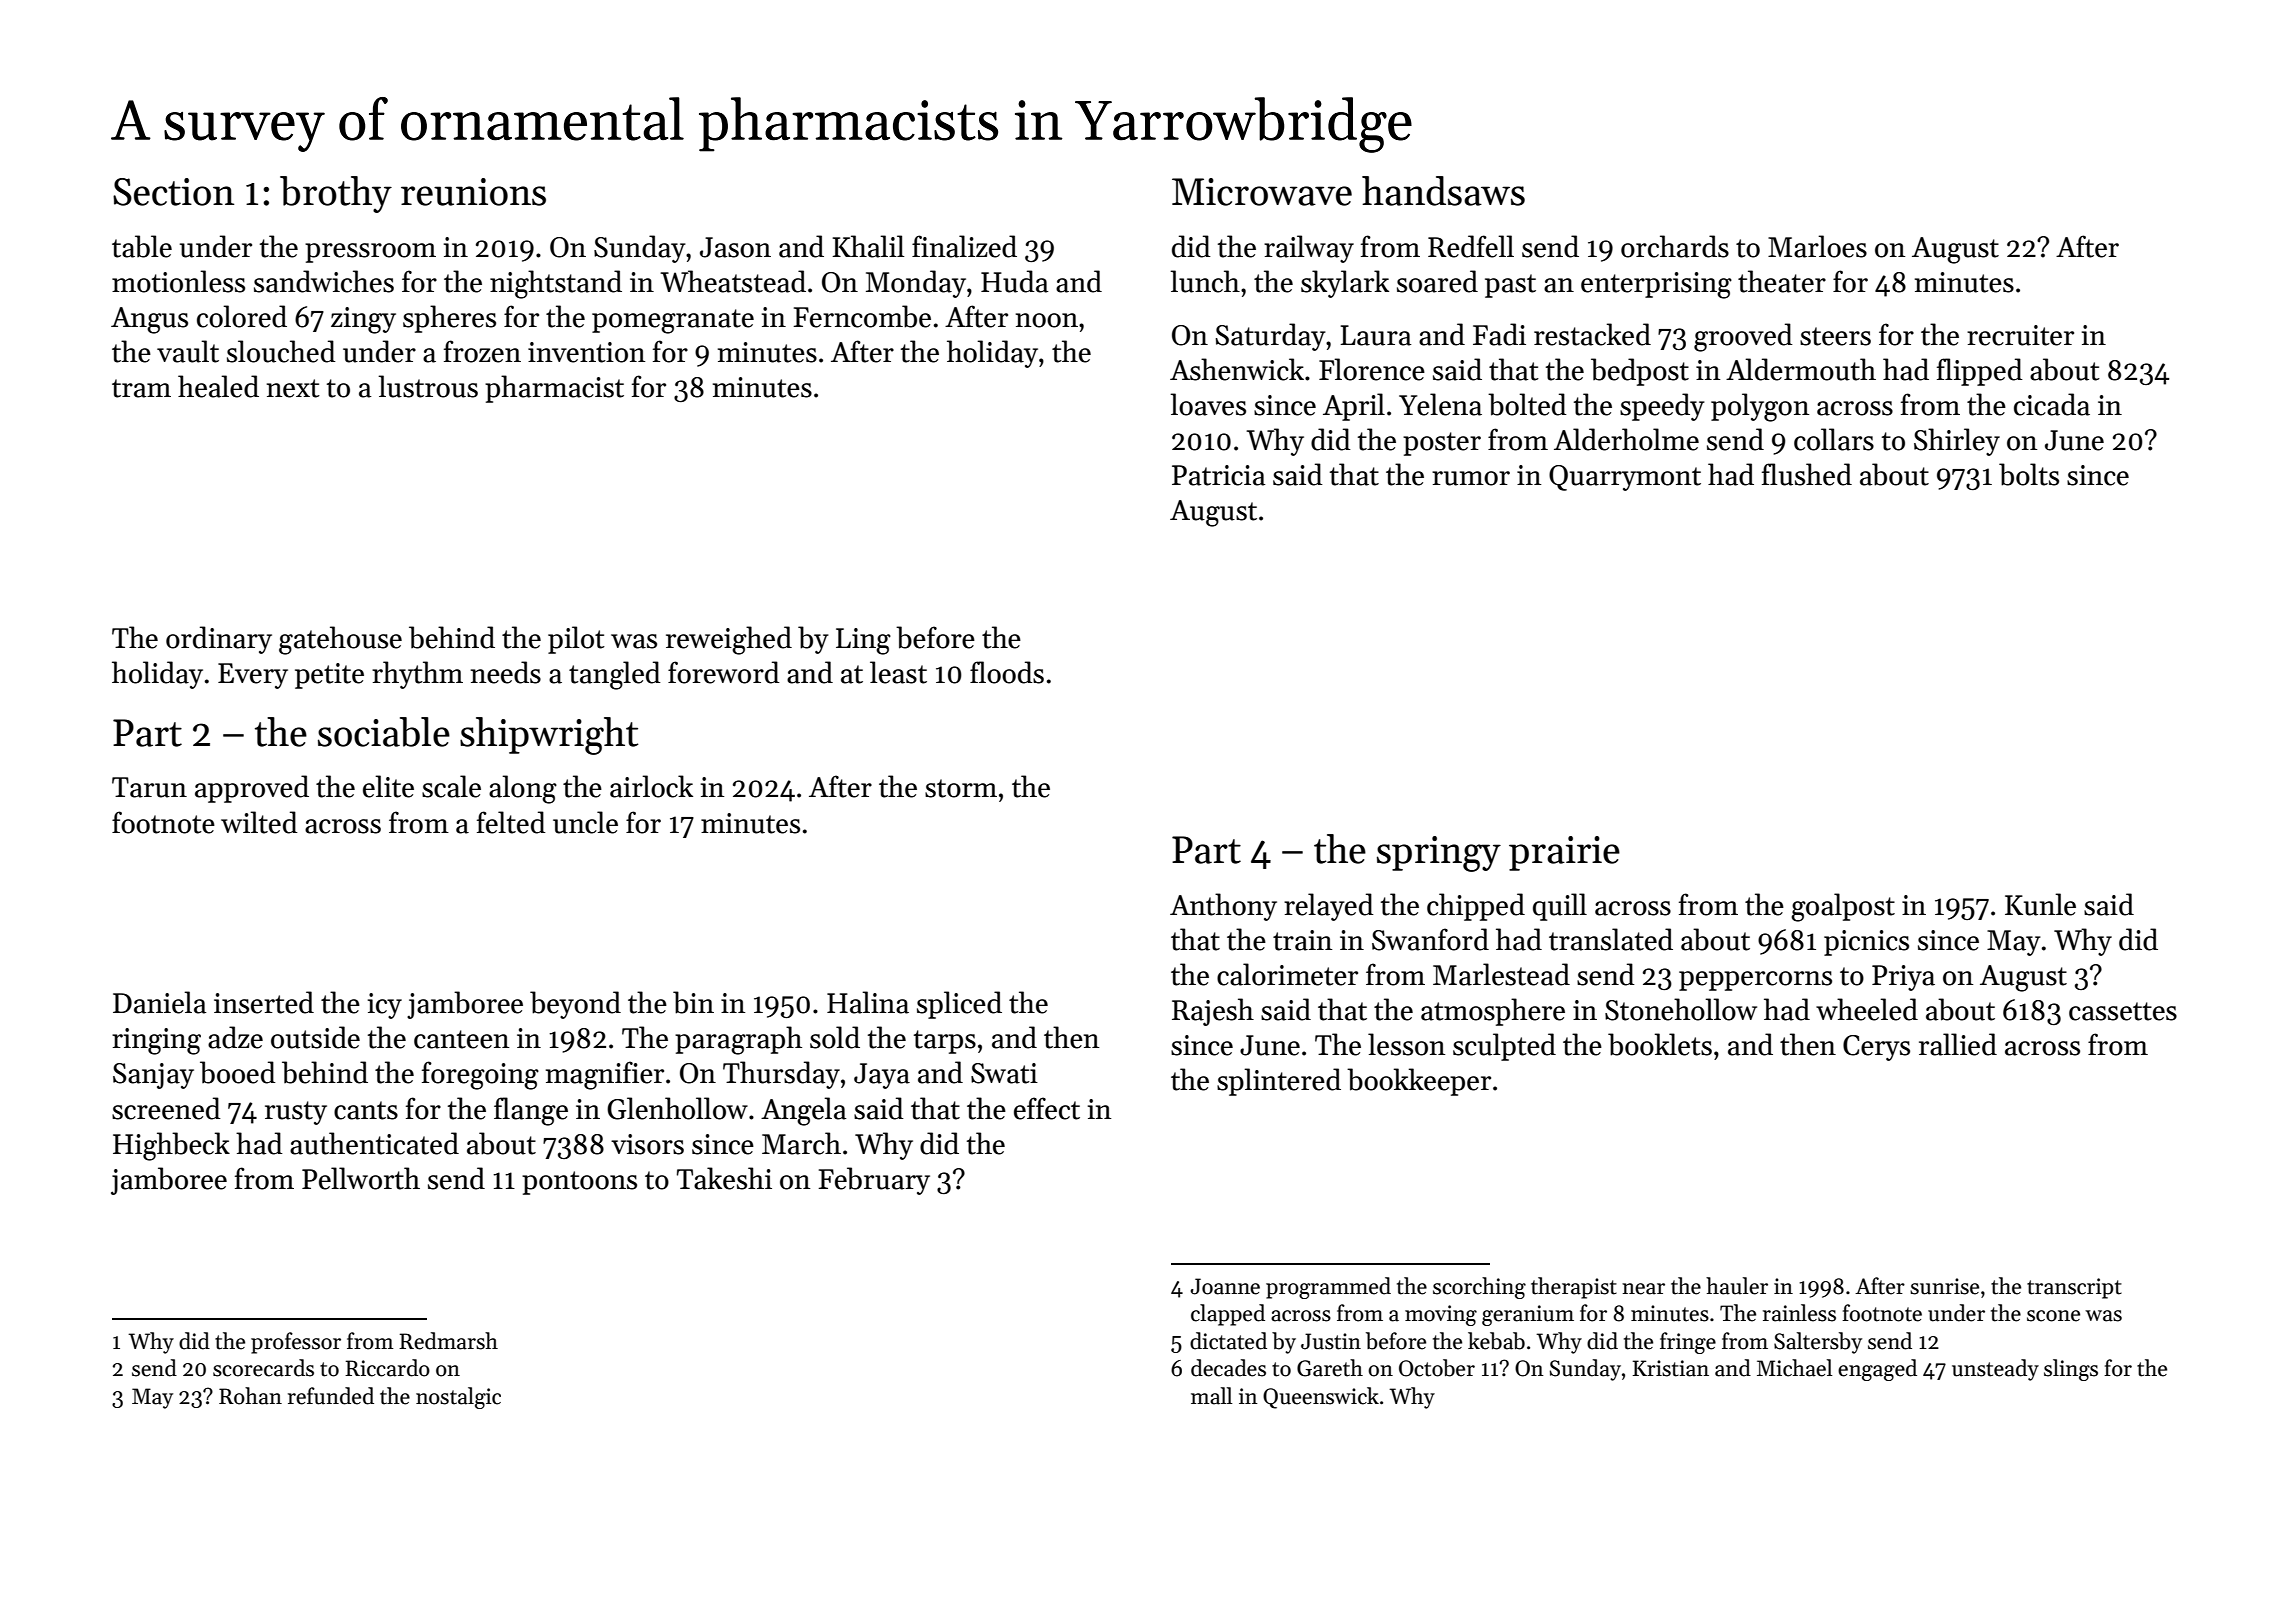 The width and height of the document is (2292, 1620). Describe the element at coordinates (1958, 1044) in the document. I see `rallied` at that location.
